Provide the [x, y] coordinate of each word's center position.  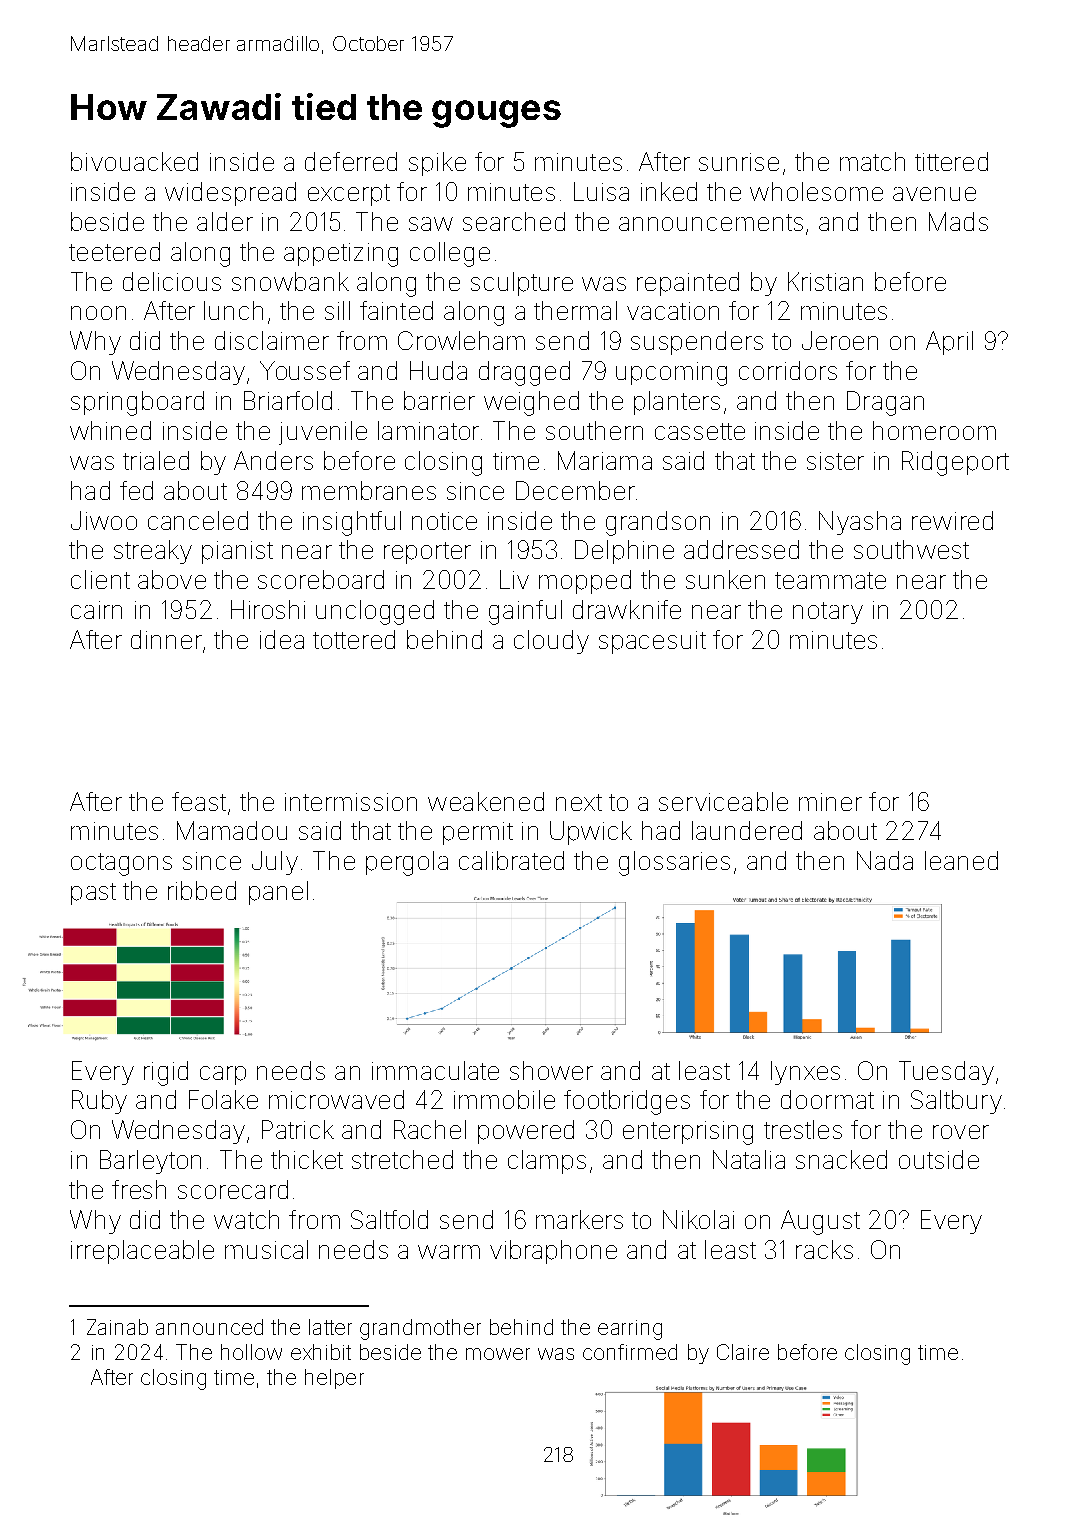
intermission [351, 802]
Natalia [749, 1159]
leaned [961, 860]
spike [437, 164]
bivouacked [134, 161]
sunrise [739, 162]
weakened [486, 801]
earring [630, 1330]
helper [334, 1379]
